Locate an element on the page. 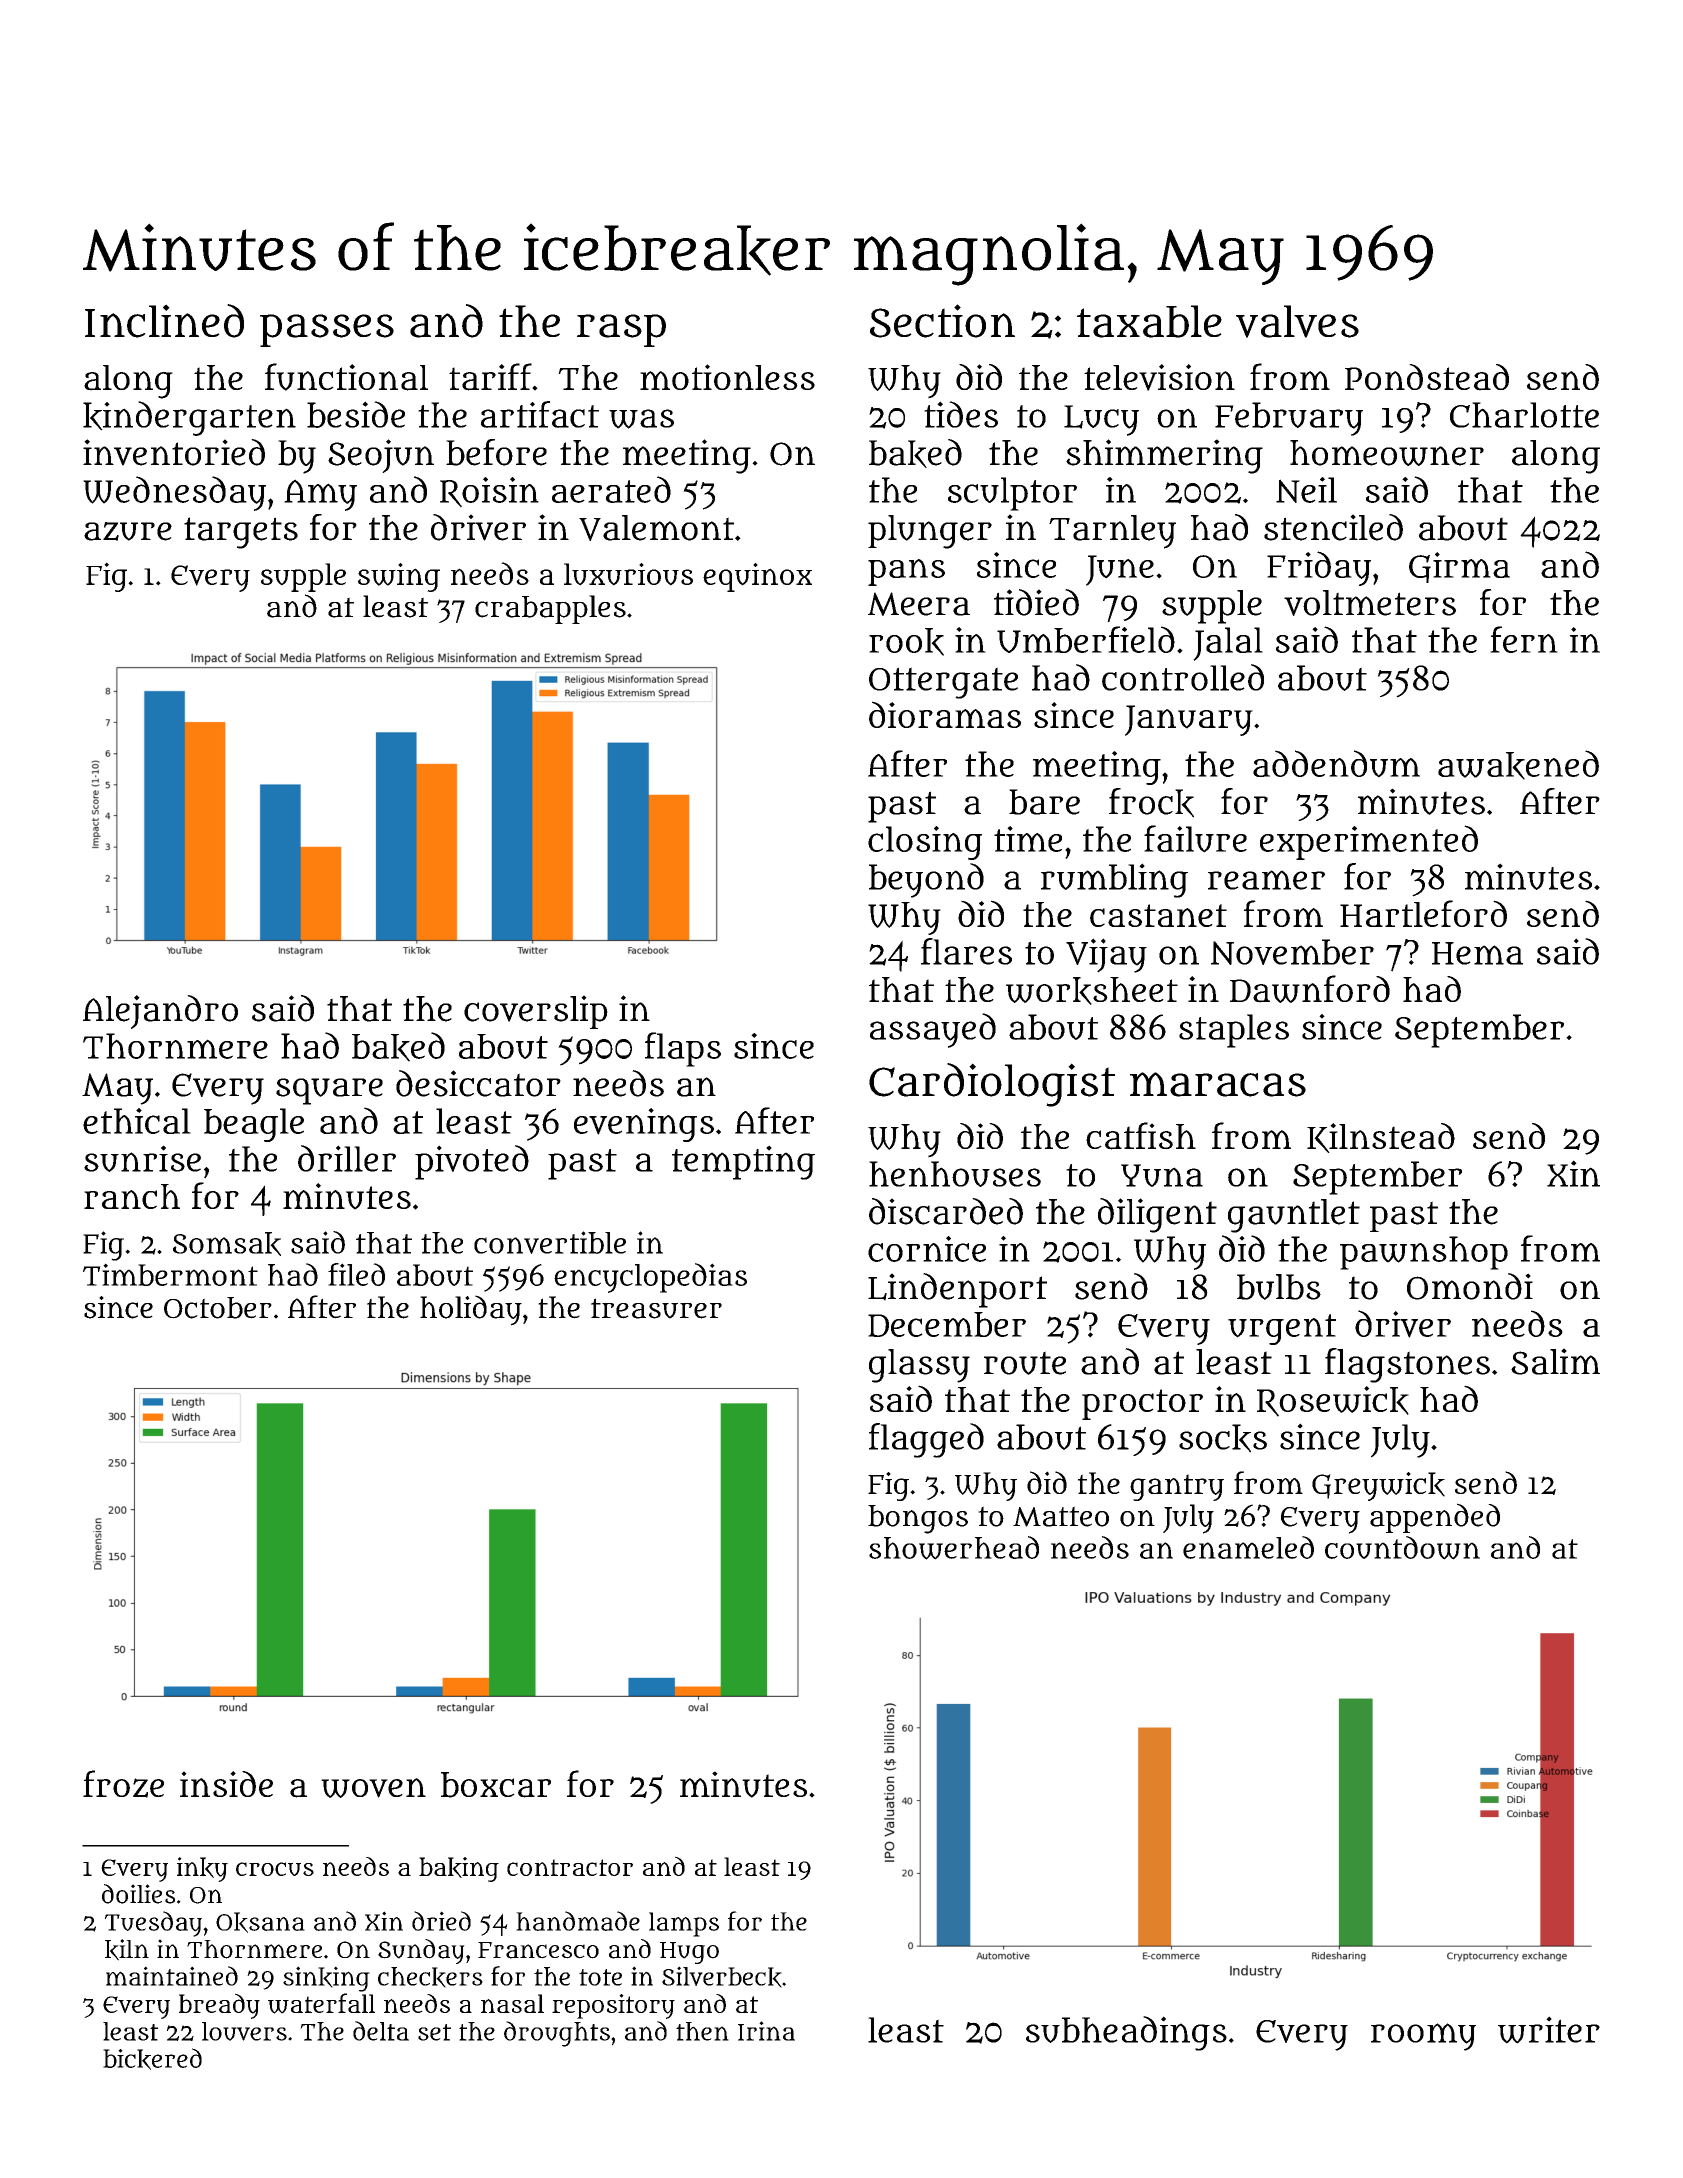  bickered is located at coordinates (152, 2059).
